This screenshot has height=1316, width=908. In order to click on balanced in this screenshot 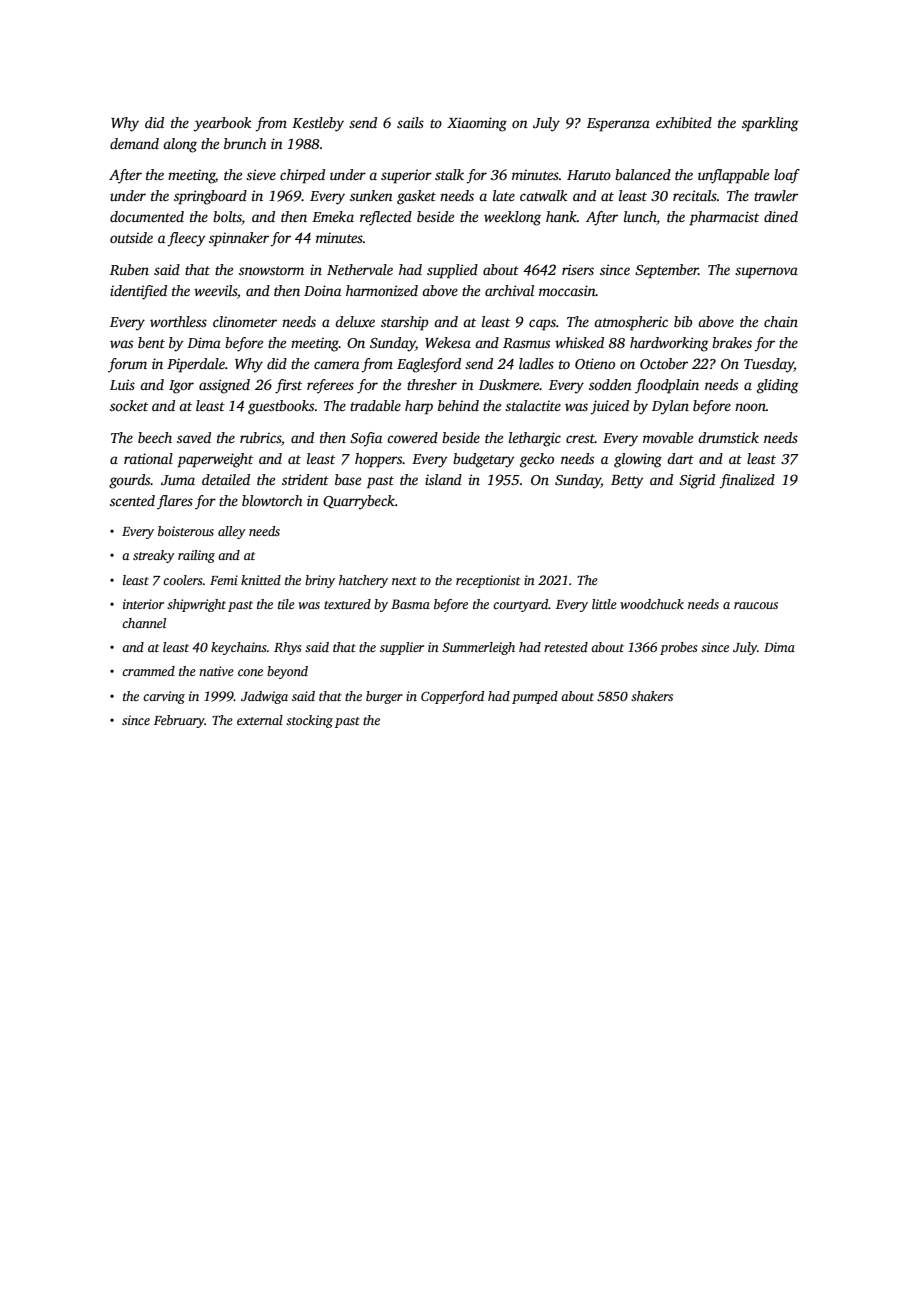, I will do `click(643, 174)`.
